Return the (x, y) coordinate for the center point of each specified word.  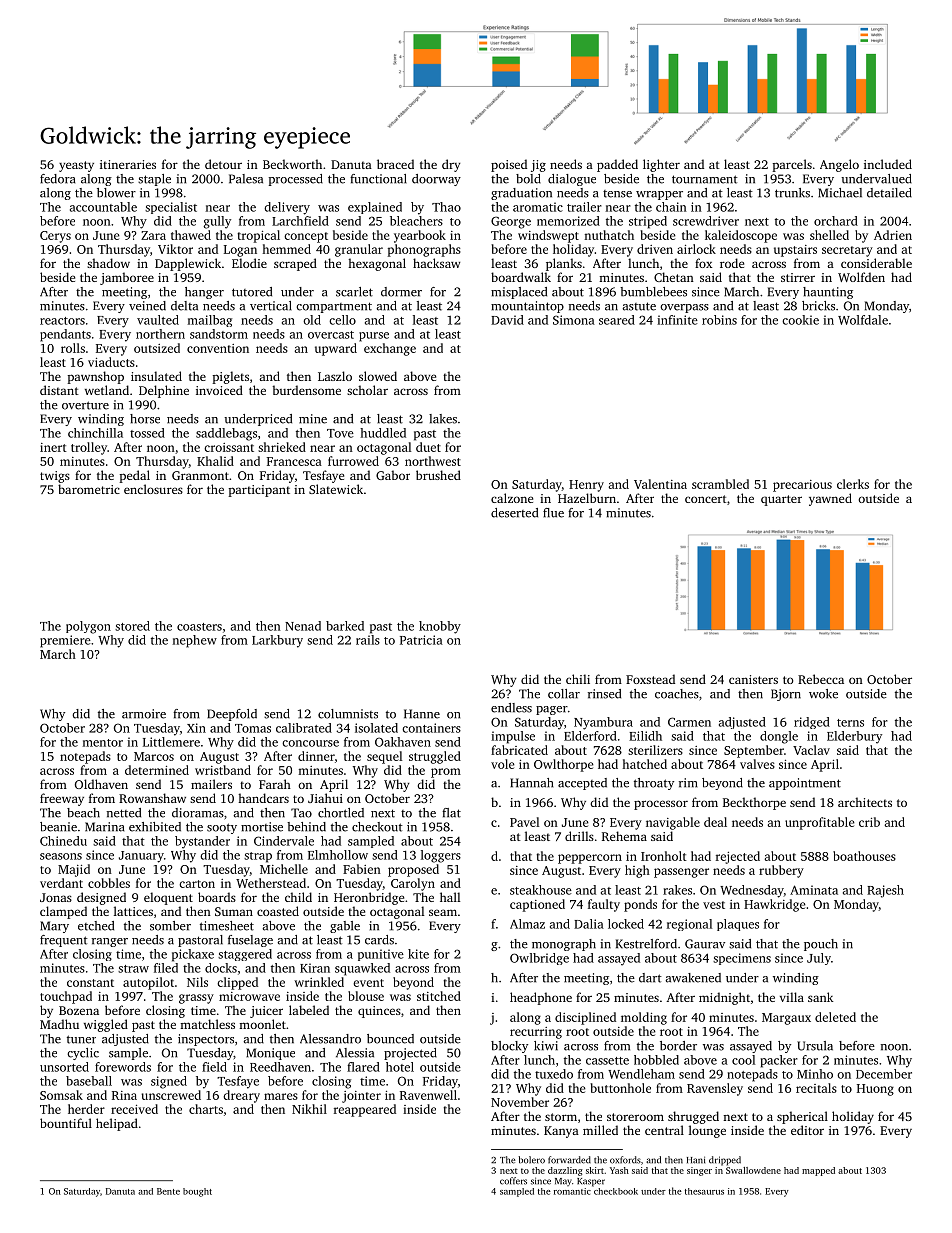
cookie (800, 320)
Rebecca (821, 679)
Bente (168, 1191)
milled (600, 1130)
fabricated (519, 750)
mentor (102, 743)
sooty (222, 828)
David (507, 320)
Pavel (524, 822)
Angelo (839, 165)
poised (509, 165)
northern (160, 334)
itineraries (128, 164)
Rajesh (885, 891)
